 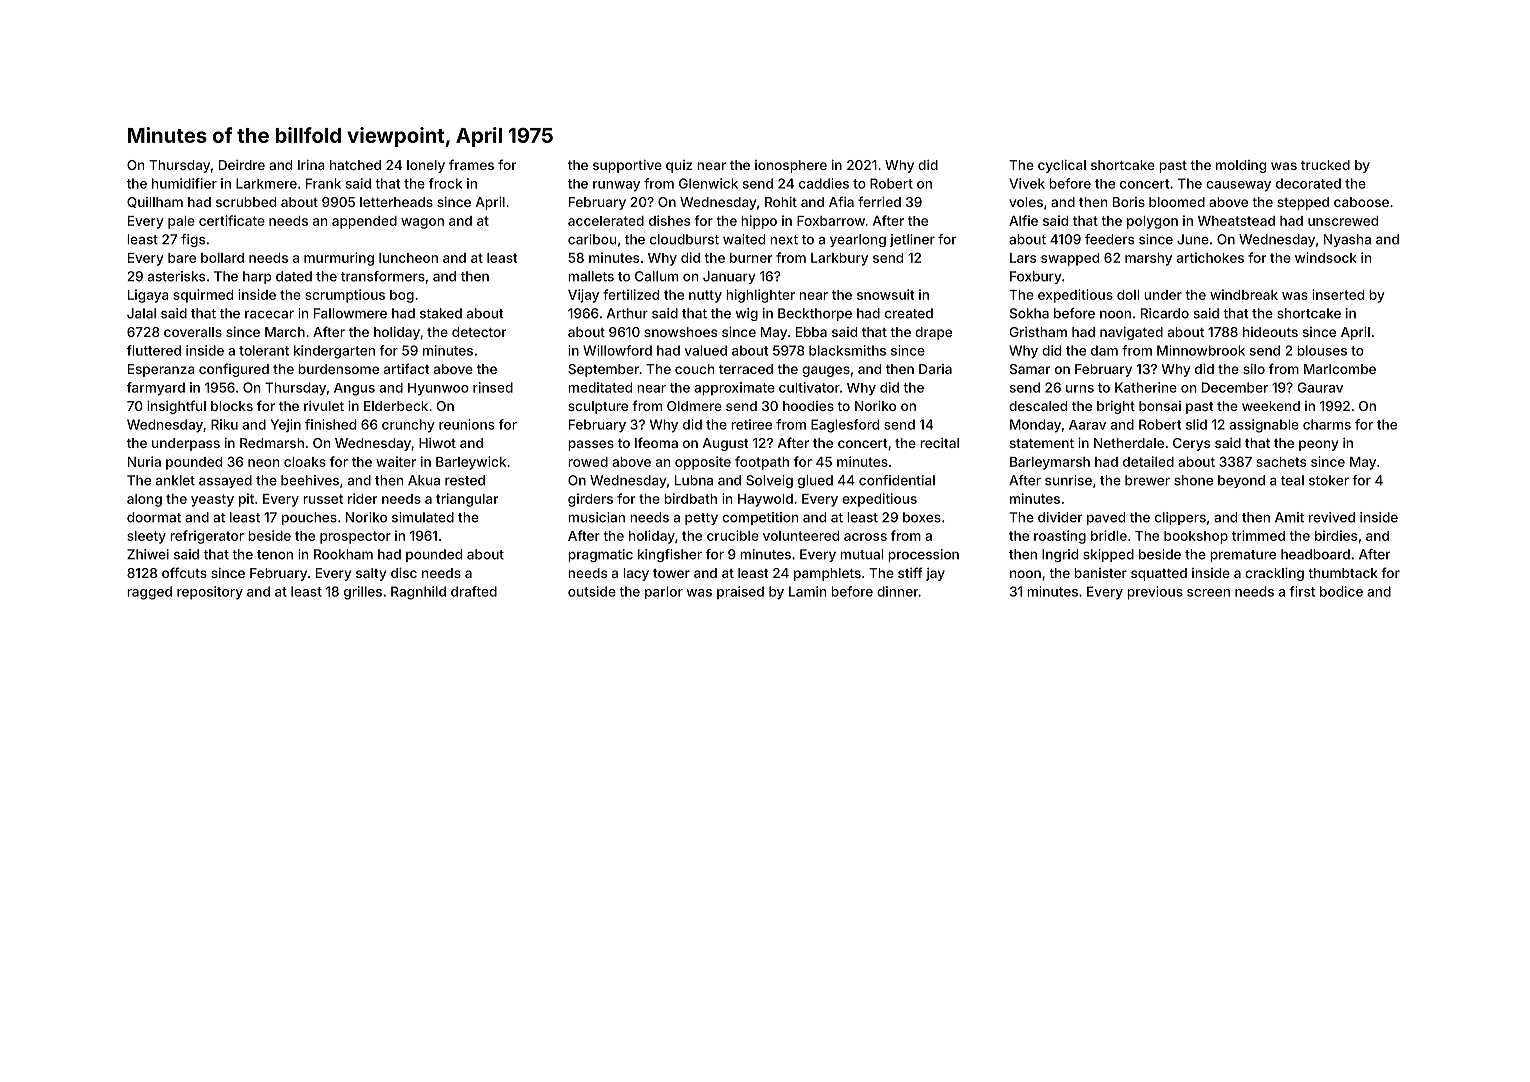 I want to click on praised, so click(x=740, y=592).
